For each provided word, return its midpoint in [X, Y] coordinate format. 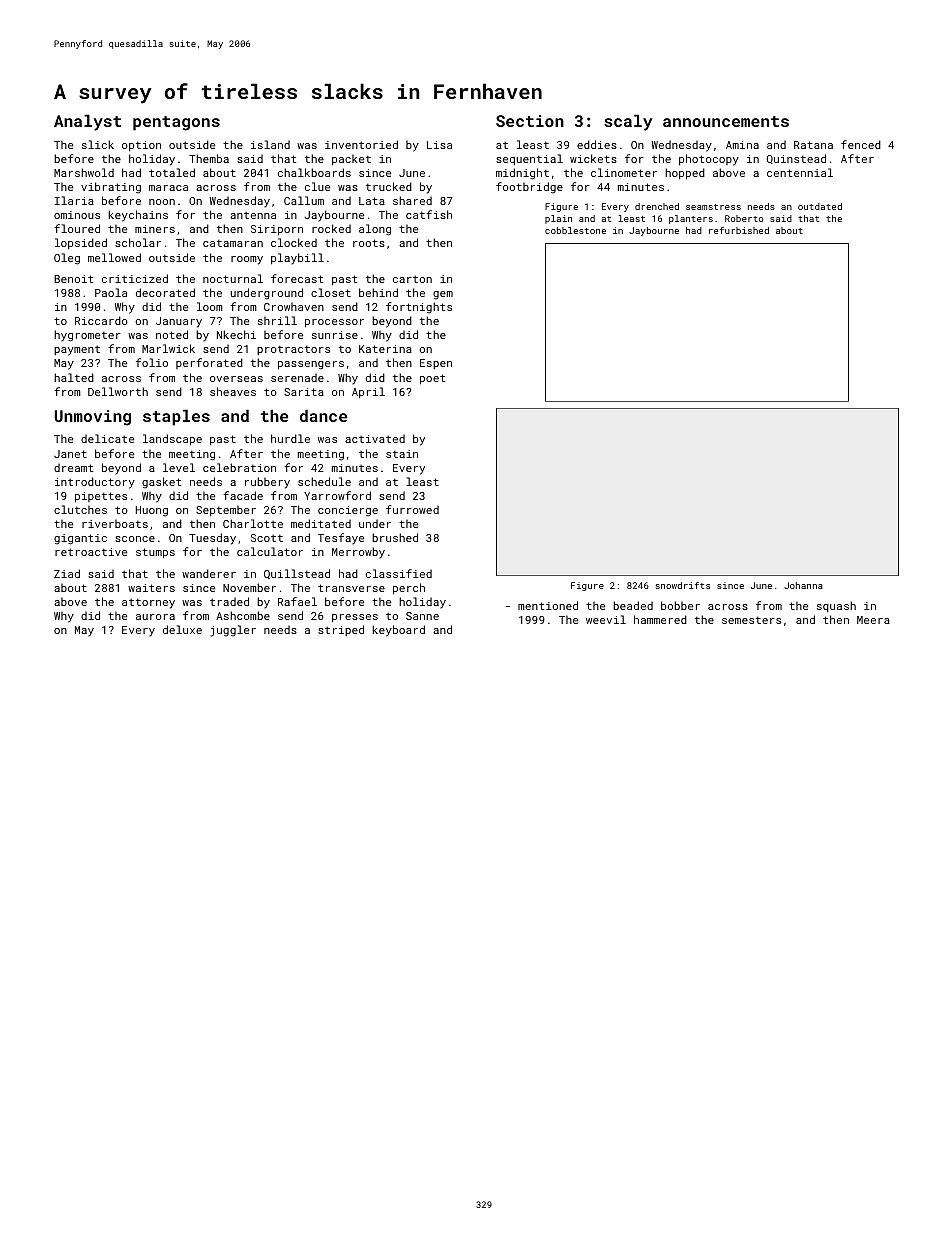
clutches [80, 509]
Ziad [67, 573]
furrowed [412, 509]
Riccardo [101, 320]
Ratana [813, 145]
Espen [436, 364]
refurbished [739, 230]
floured [77, 228]
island [270, 144]
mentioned [548, 605]
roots [369, 243]
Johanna [803, 585]
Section [530, 121]
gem [443, 295]
